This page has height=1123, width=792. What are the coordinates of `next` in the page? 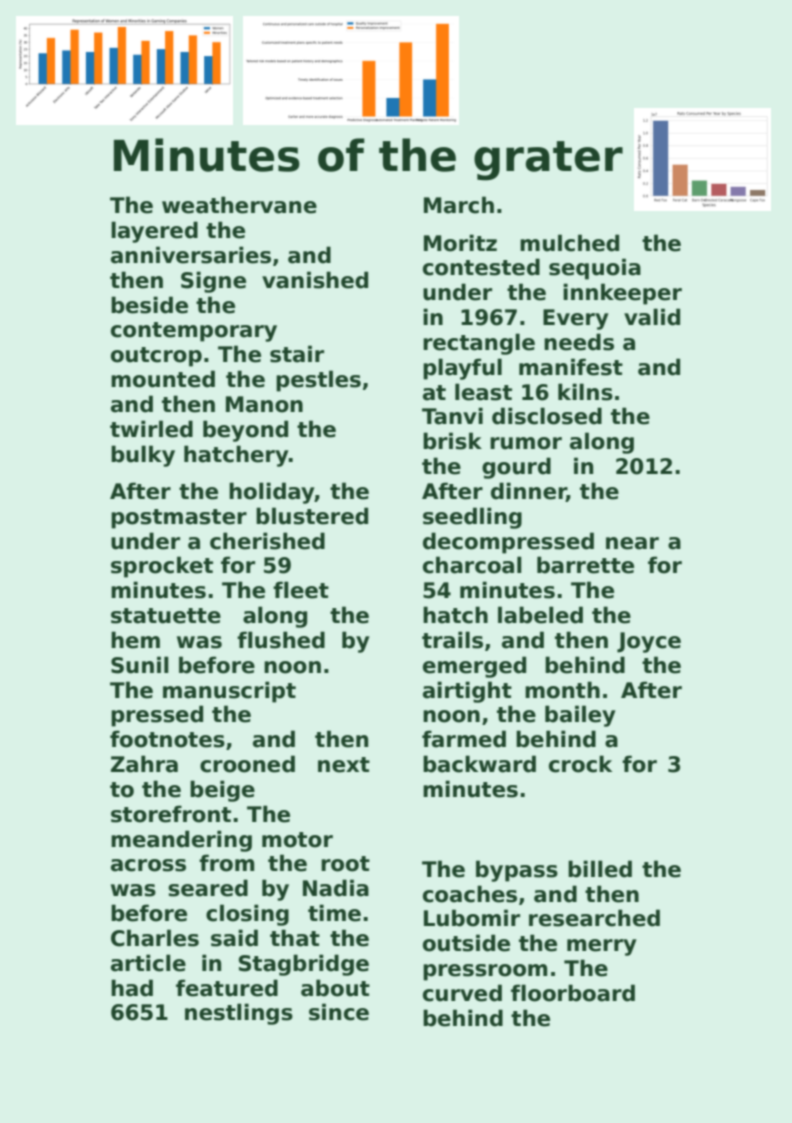 It's located at (344, 765).
